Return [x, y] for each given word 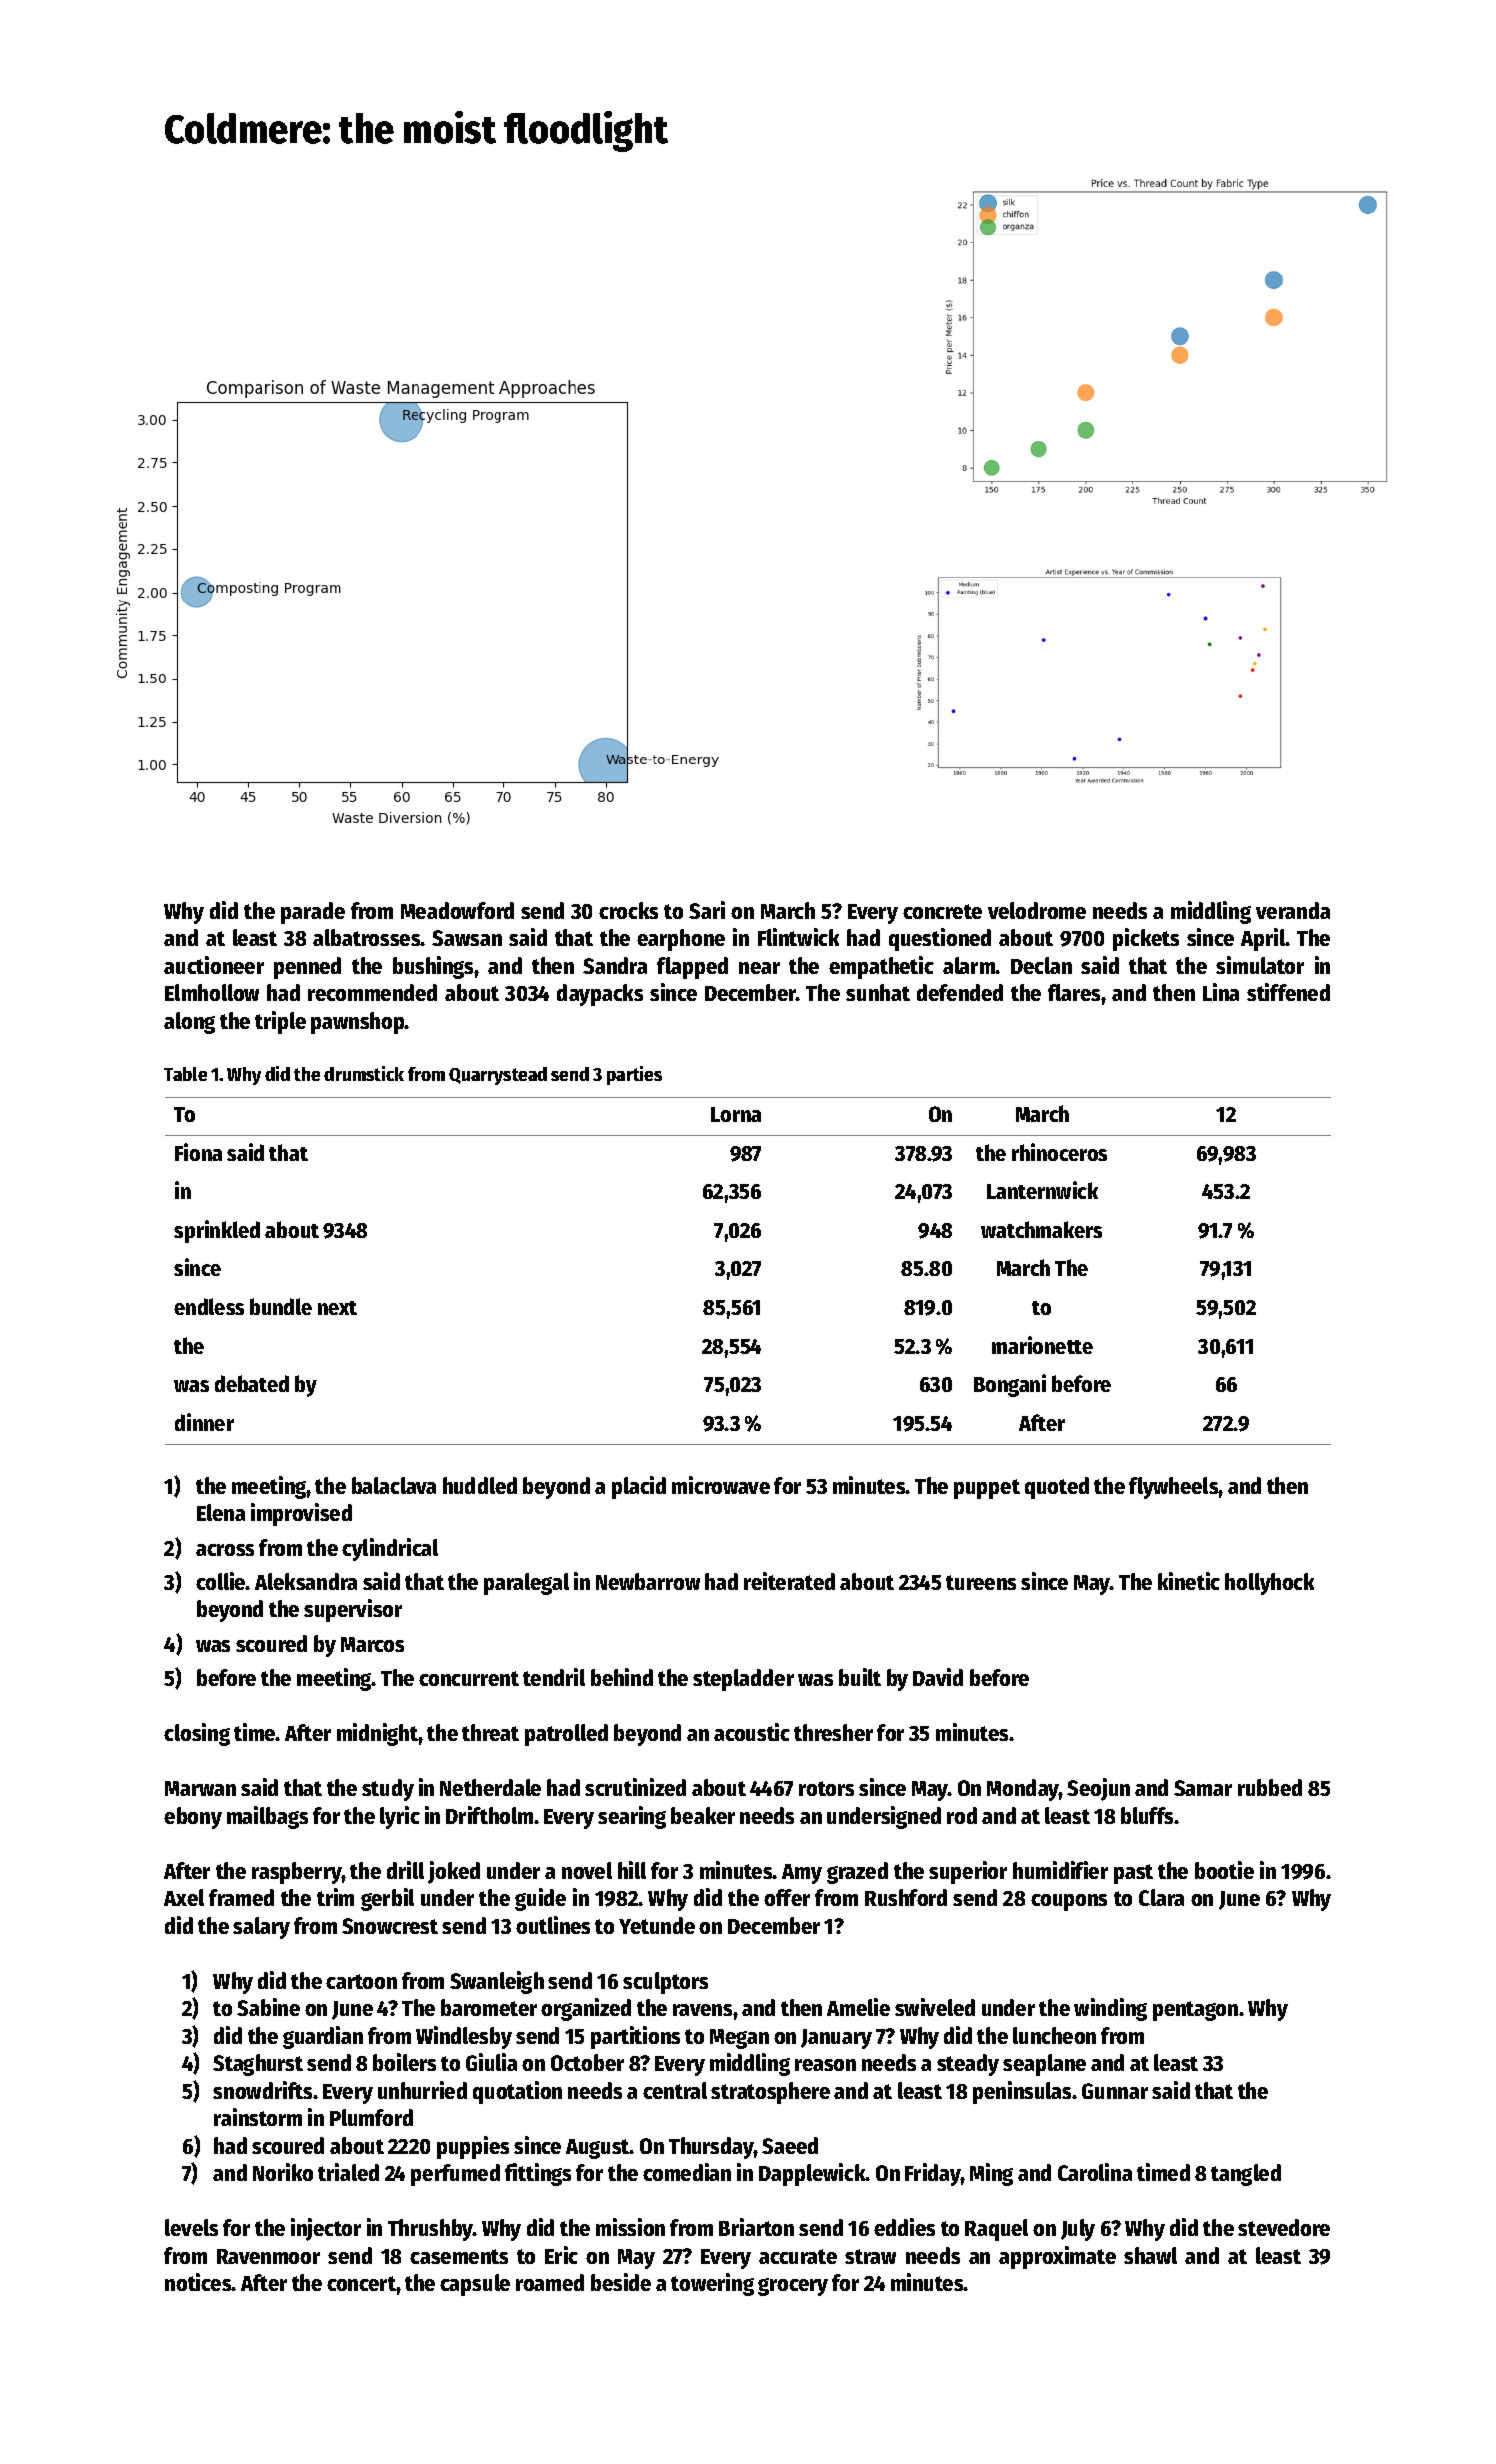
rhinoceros [1059, 1152]
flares [1074, 992]
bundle [281, 1306]
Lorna [736, 1114]
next [337, 1308]
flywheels [1174, 1488]
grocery [793, 2287]
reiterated [789, 1581]
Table [185, 1074]
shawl [1150, 2255]
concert [361, 2283]
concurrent [469, 1678]
